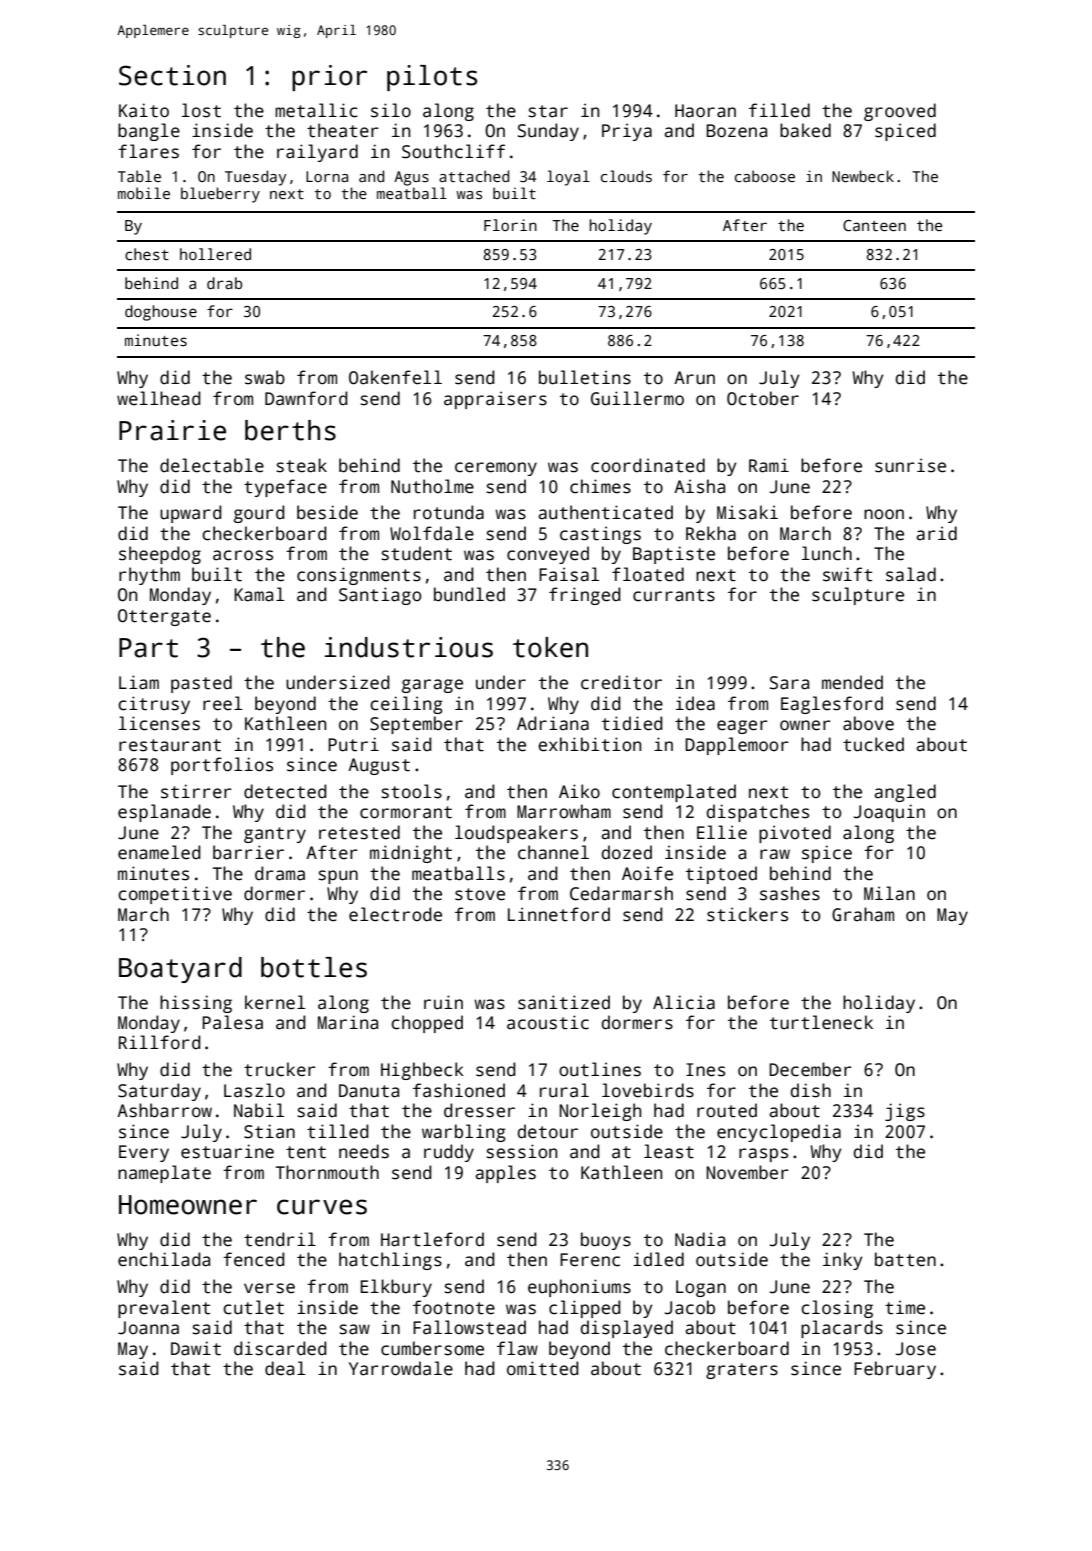  What do you see at coordinates (354, 1329) in the screenshot?
I see `saw` at bounding box center [354, 1329].
